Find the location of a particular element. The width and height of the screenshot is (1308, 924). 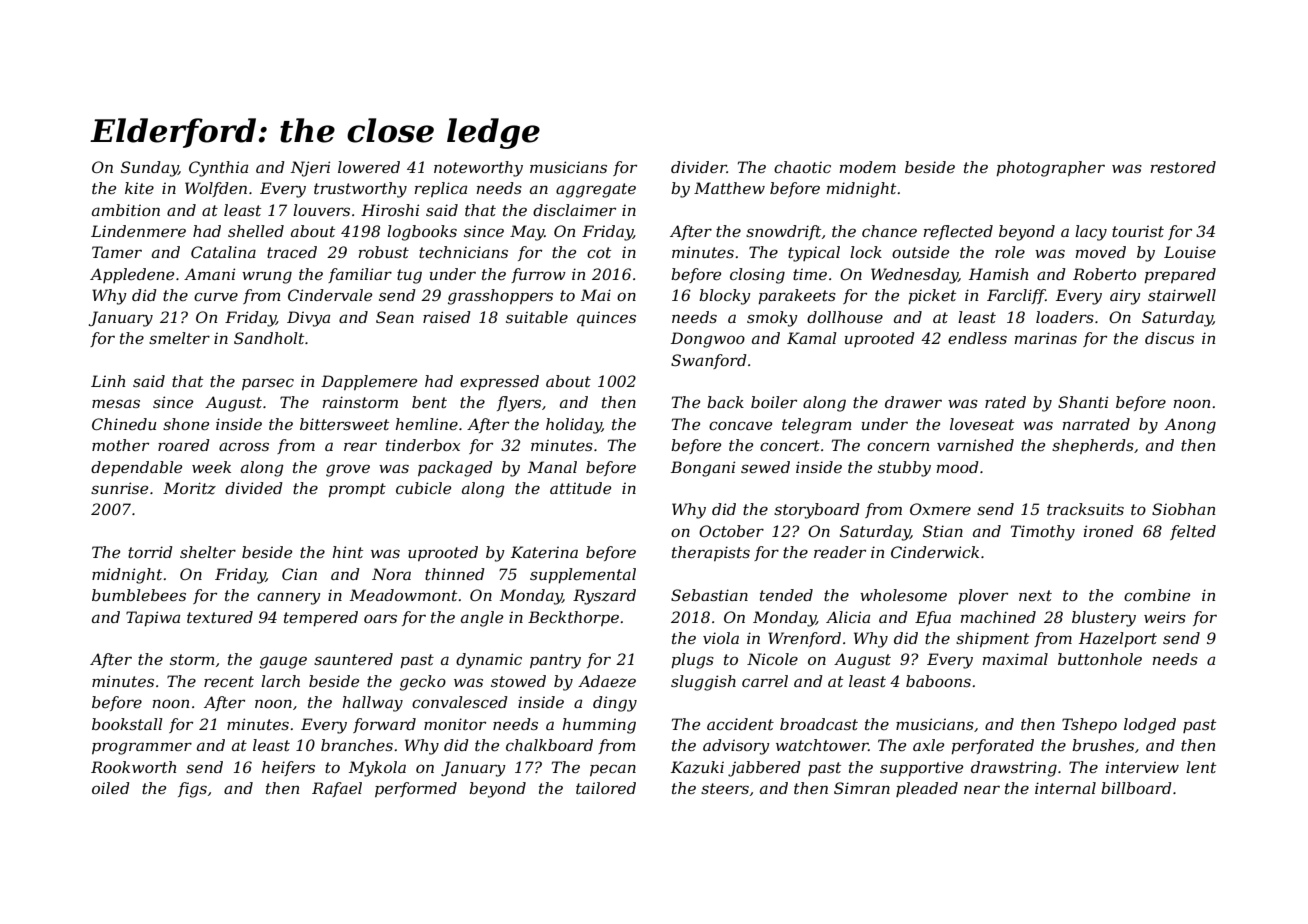

Kazuki is located at coordinates (697, 767).
